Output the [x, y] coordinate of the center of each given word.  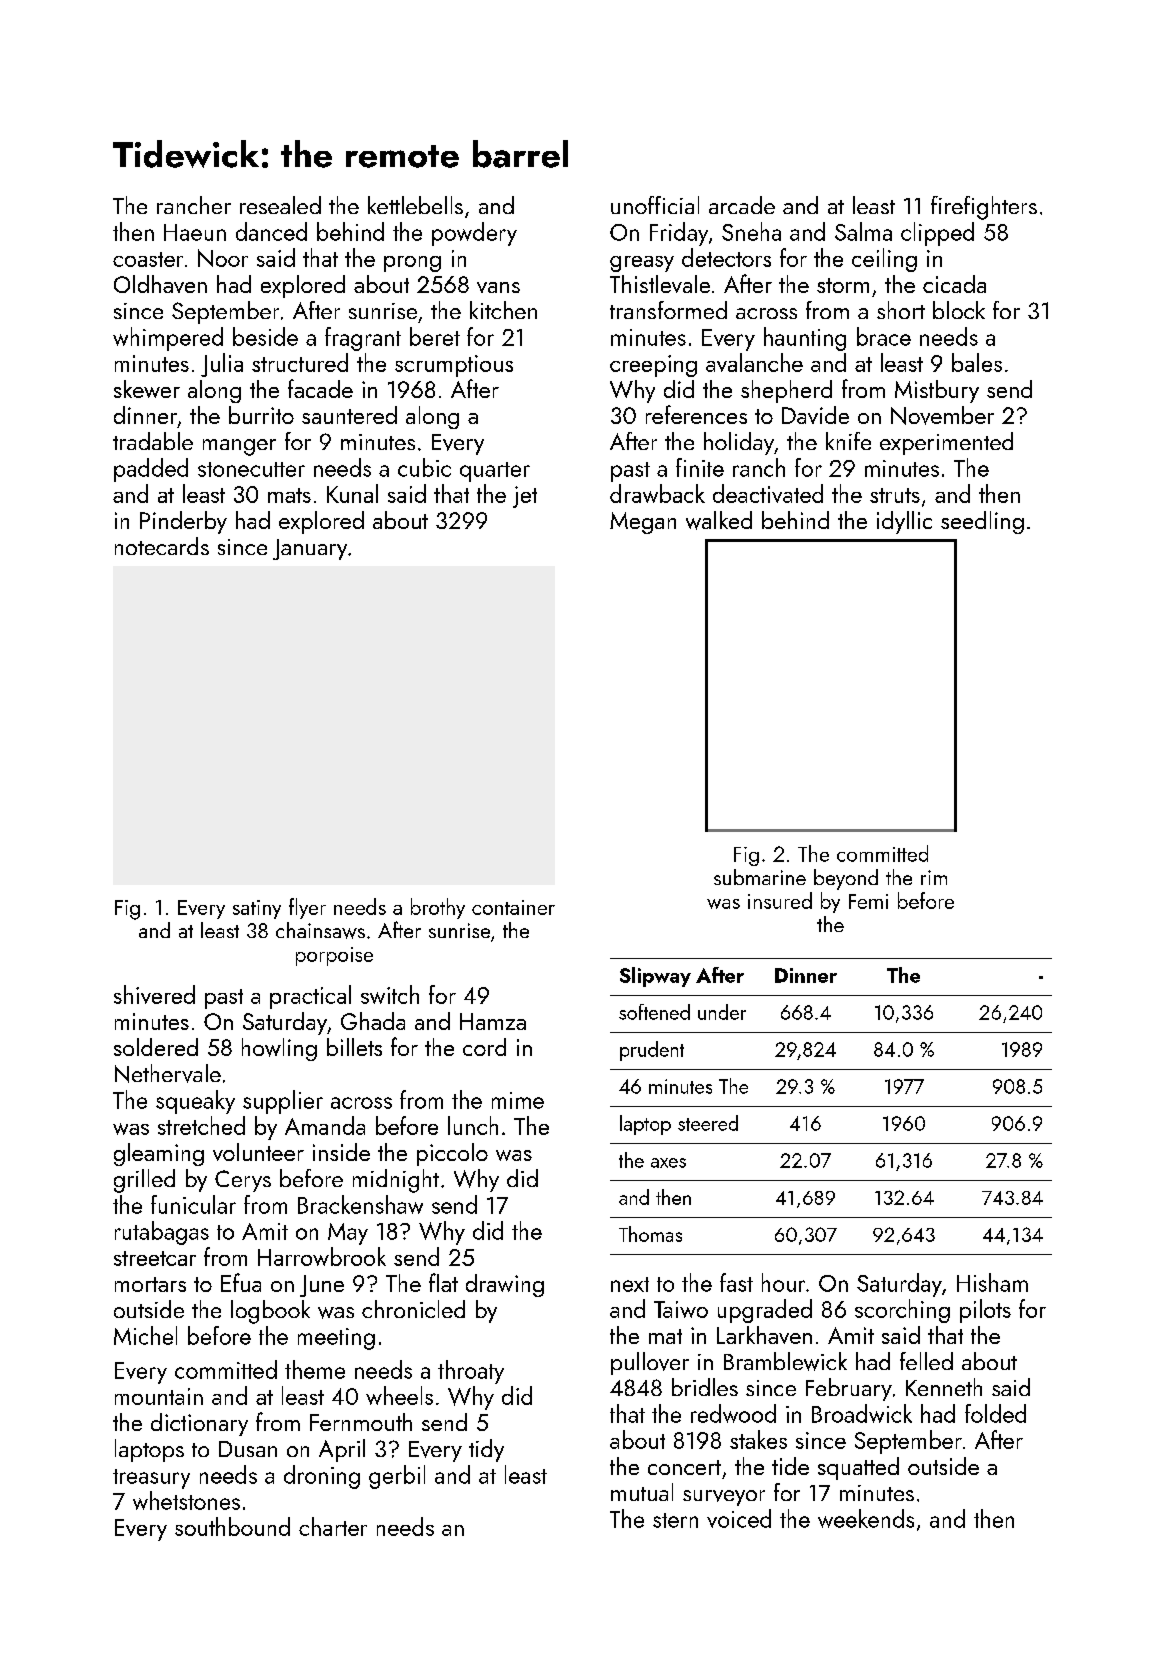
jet [525, 497]
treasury [151, 1479]
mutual [642, 1492]
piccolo [452, 1154]
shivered [154, 994]
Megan [643, 523]
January [310, 549]
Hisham [992, 1282]
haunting [805, 339]
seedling [982, 522]
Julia [222, 365]
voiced [739, 1518]
